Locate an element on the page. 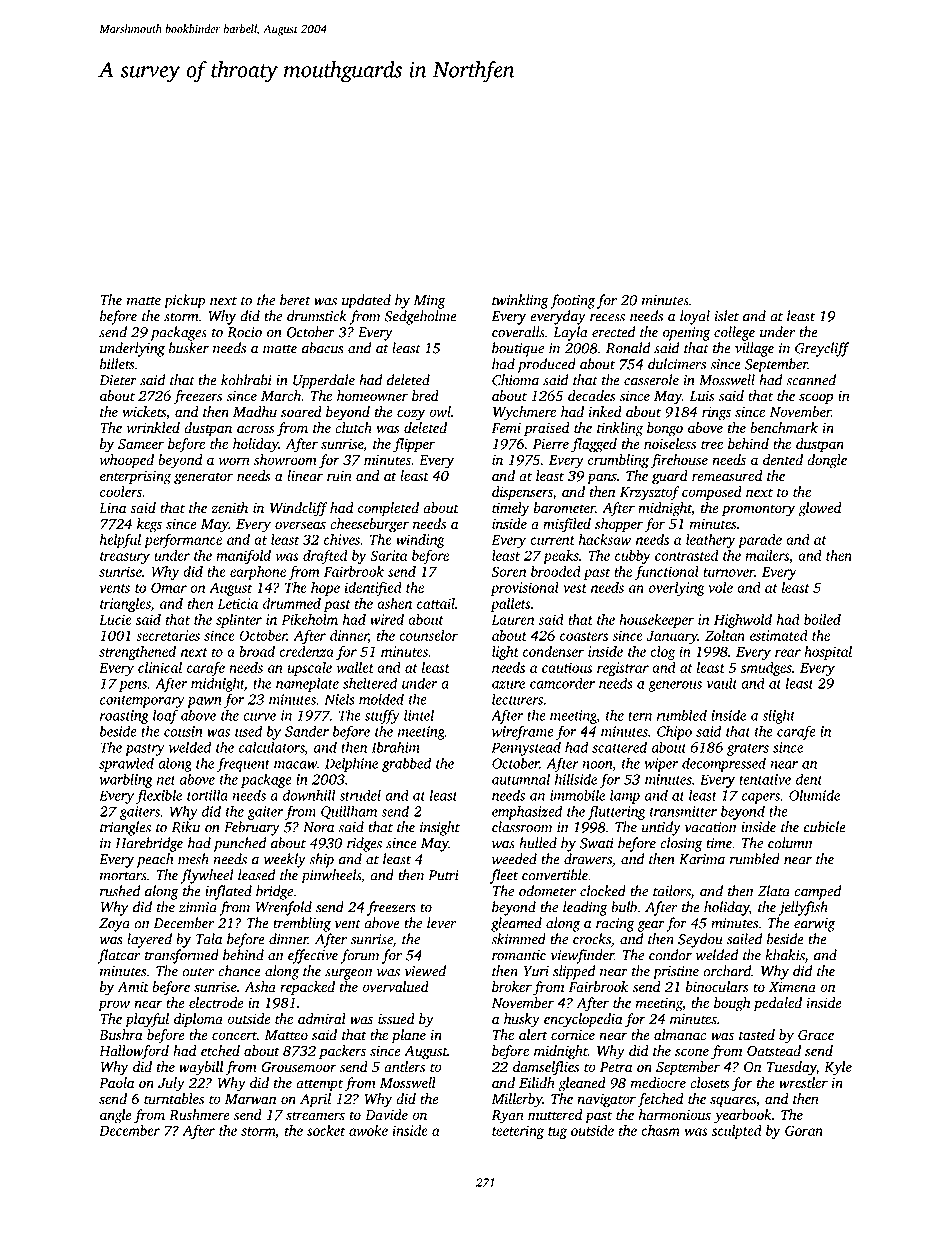 This page has height=1233, width=952. wrestler is located at coordinates (803, 1083).
